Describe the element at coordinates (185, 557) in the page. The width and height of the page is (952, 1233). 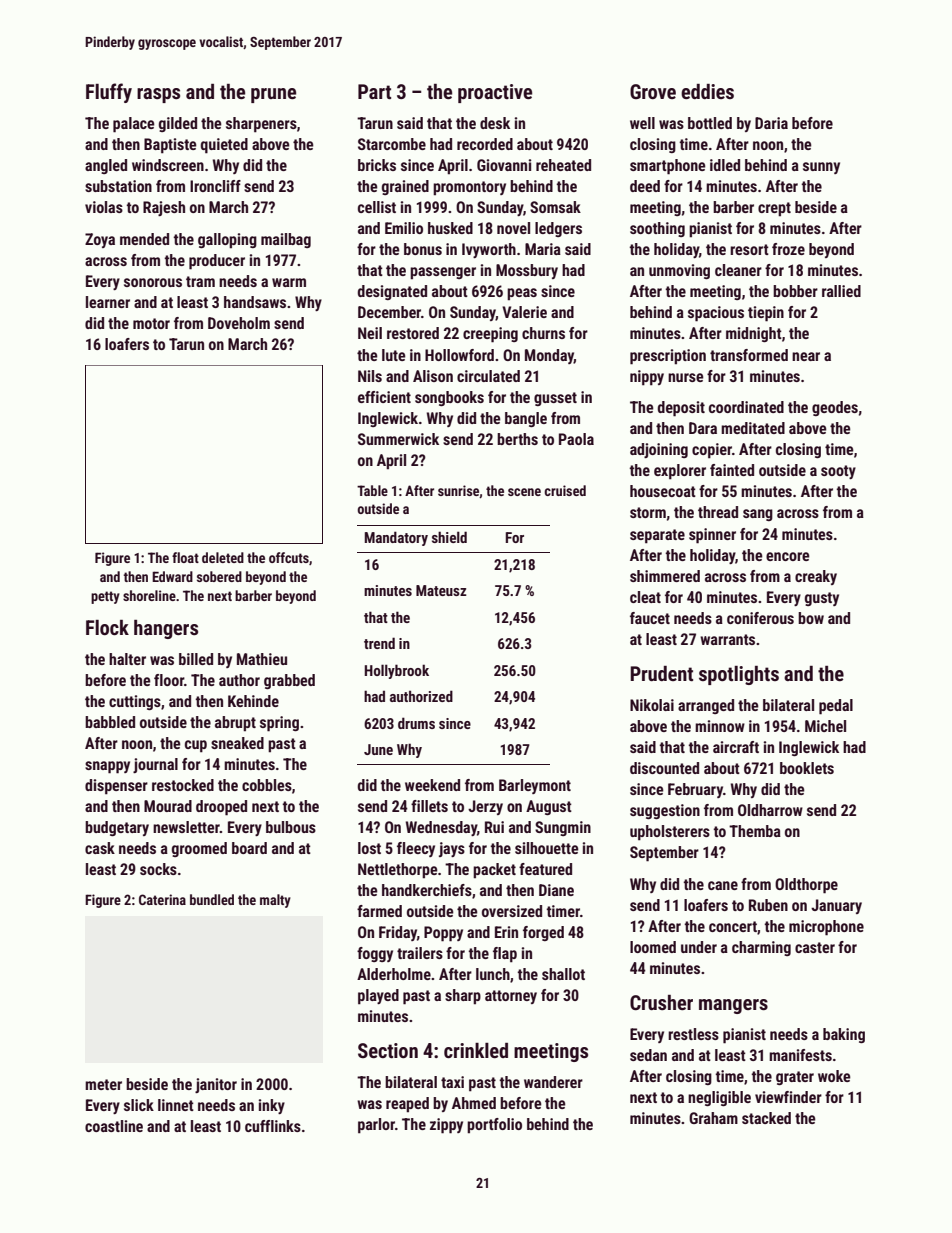
I see `float` at that location.
